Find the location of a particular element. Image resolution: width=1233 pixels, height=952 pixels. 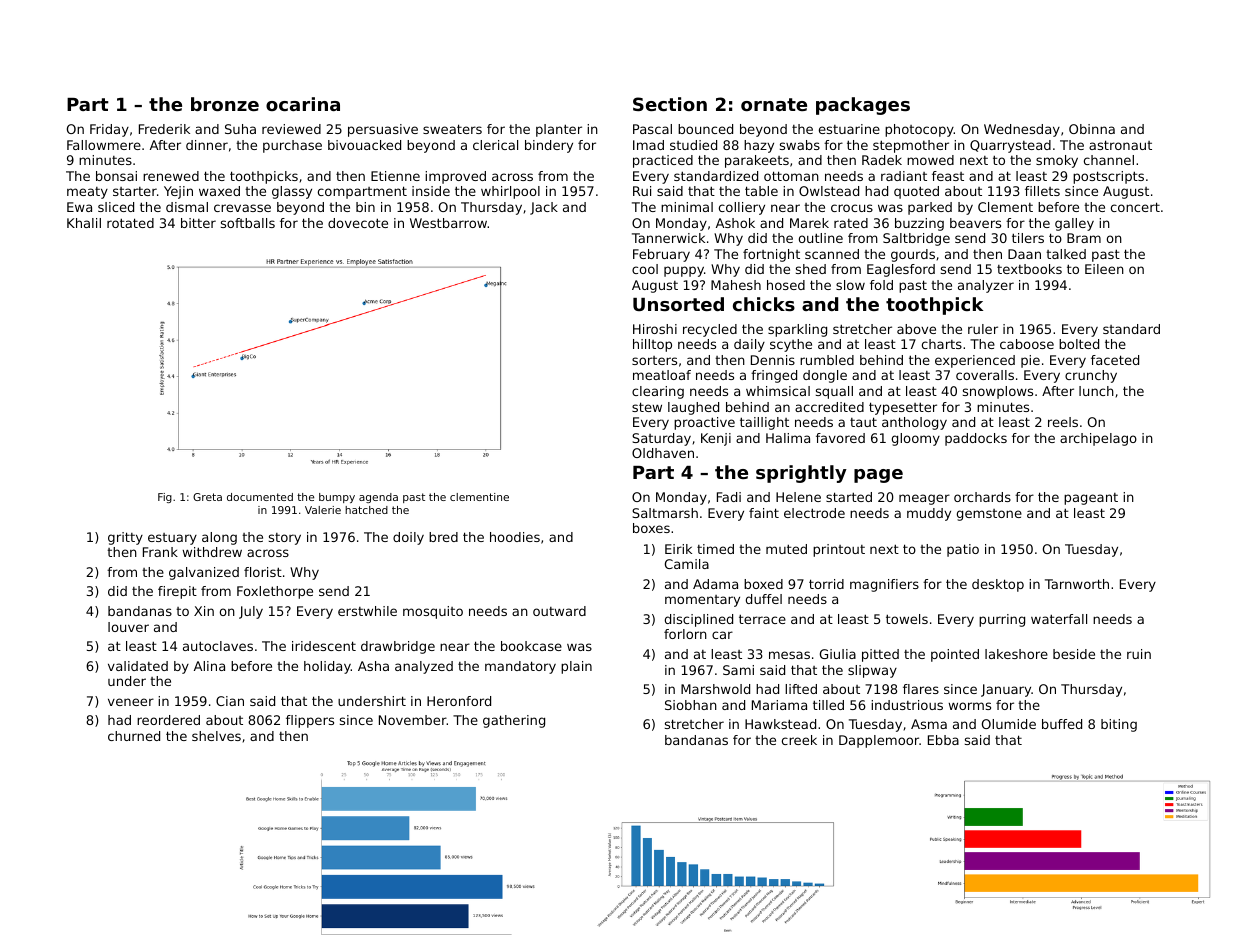

lunch is located at coordinates (1096, 391).
